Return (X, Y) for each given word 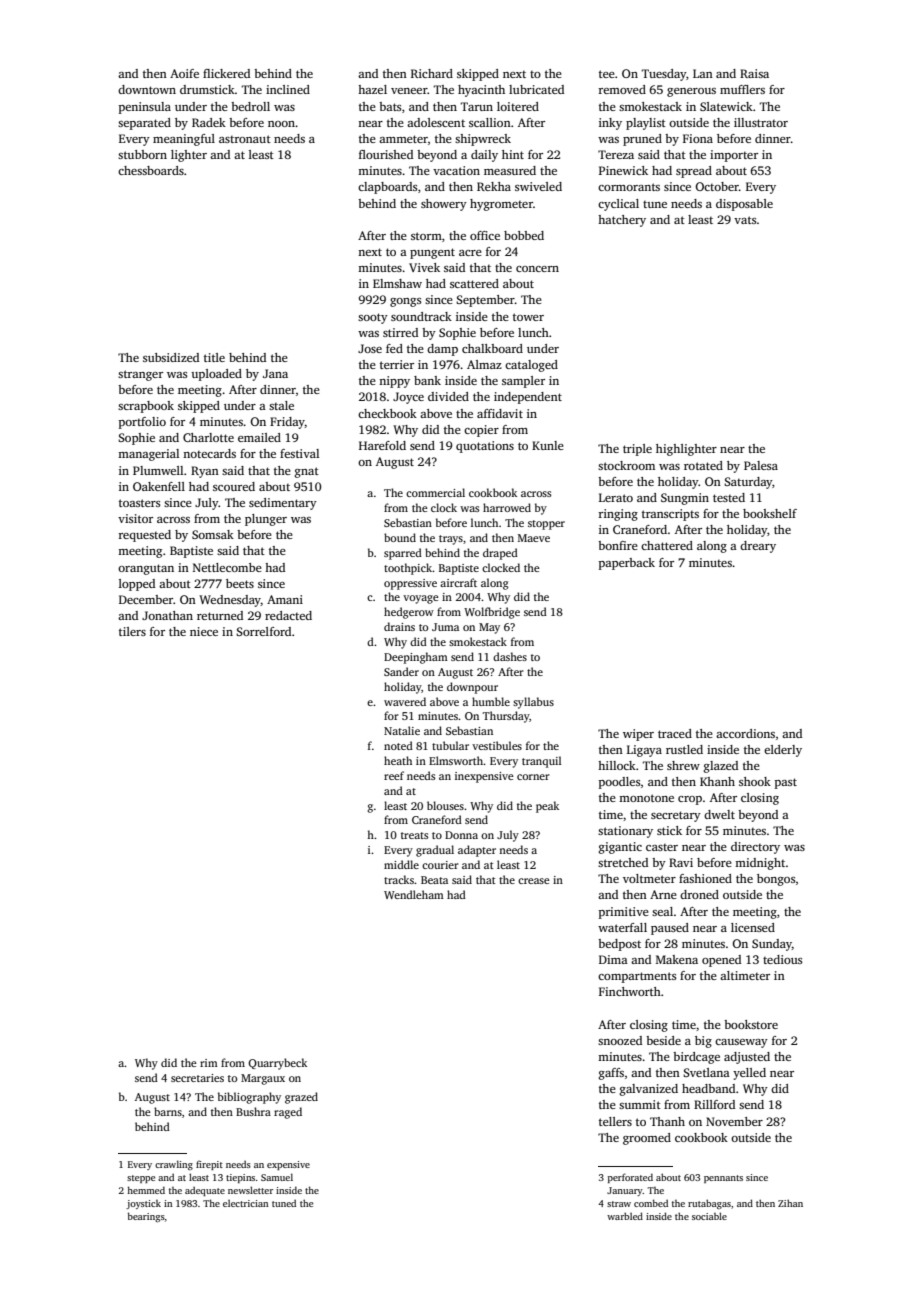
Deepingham (416, 658)
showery (444, 205)
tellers (615, 1121)
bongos (776, 880)
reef (394, 775)
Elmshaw (397, 283)
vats (745, 220)
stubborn (142, 154)
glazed (721, 767)
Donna (461, 835)
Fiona (698, 138)
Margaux (263, 1079)
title (214, 357)
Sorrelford (263, 631)
